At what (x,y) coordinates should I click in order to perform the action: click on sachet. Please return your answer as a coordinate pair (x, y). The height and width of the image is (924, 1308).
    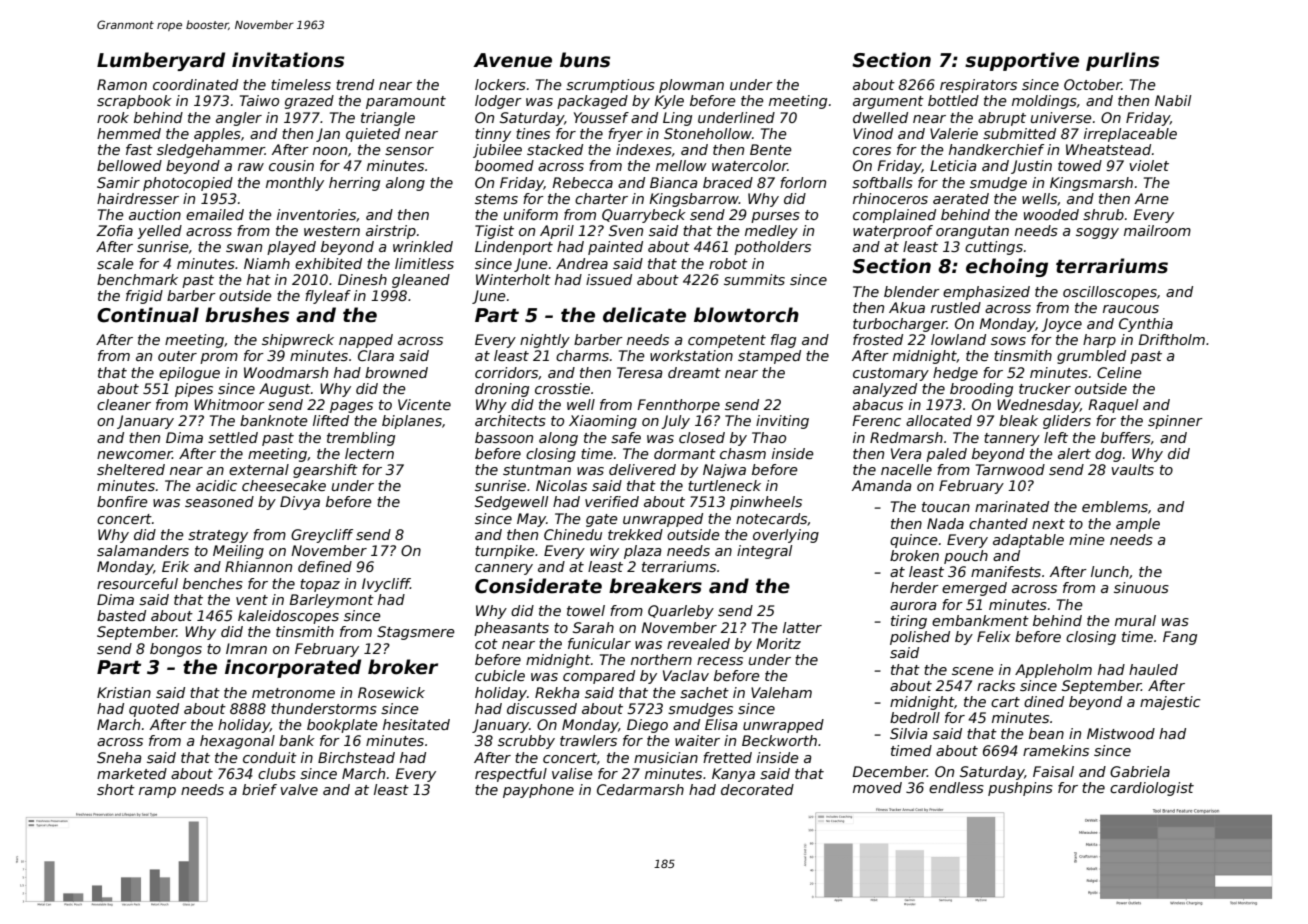
    Looking at the image, I should click on (704, 692).
